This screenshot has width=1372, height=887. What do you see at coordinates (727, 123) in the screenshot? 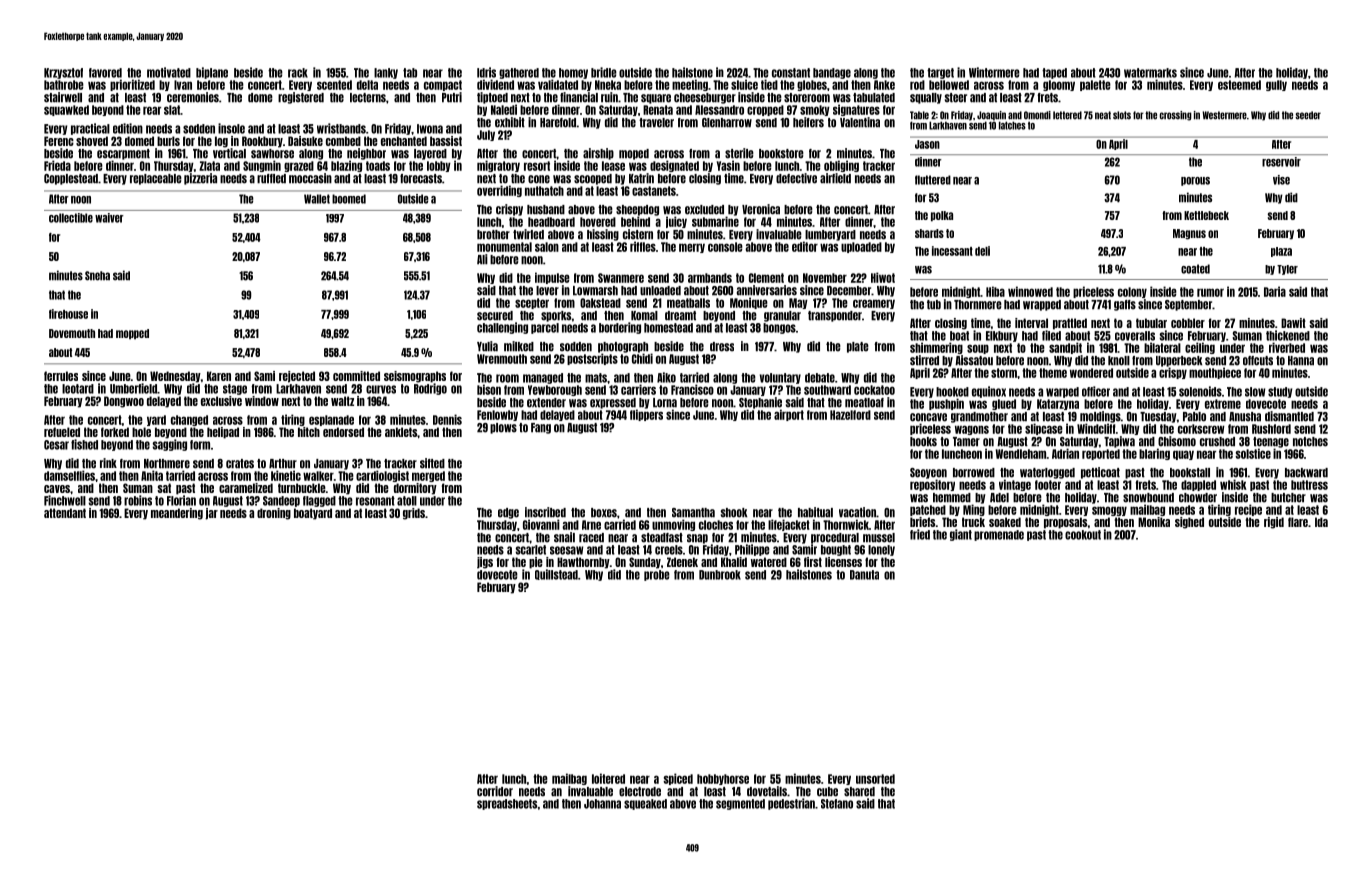
I see `Glenharrow` at bounding box center [727, 123].
